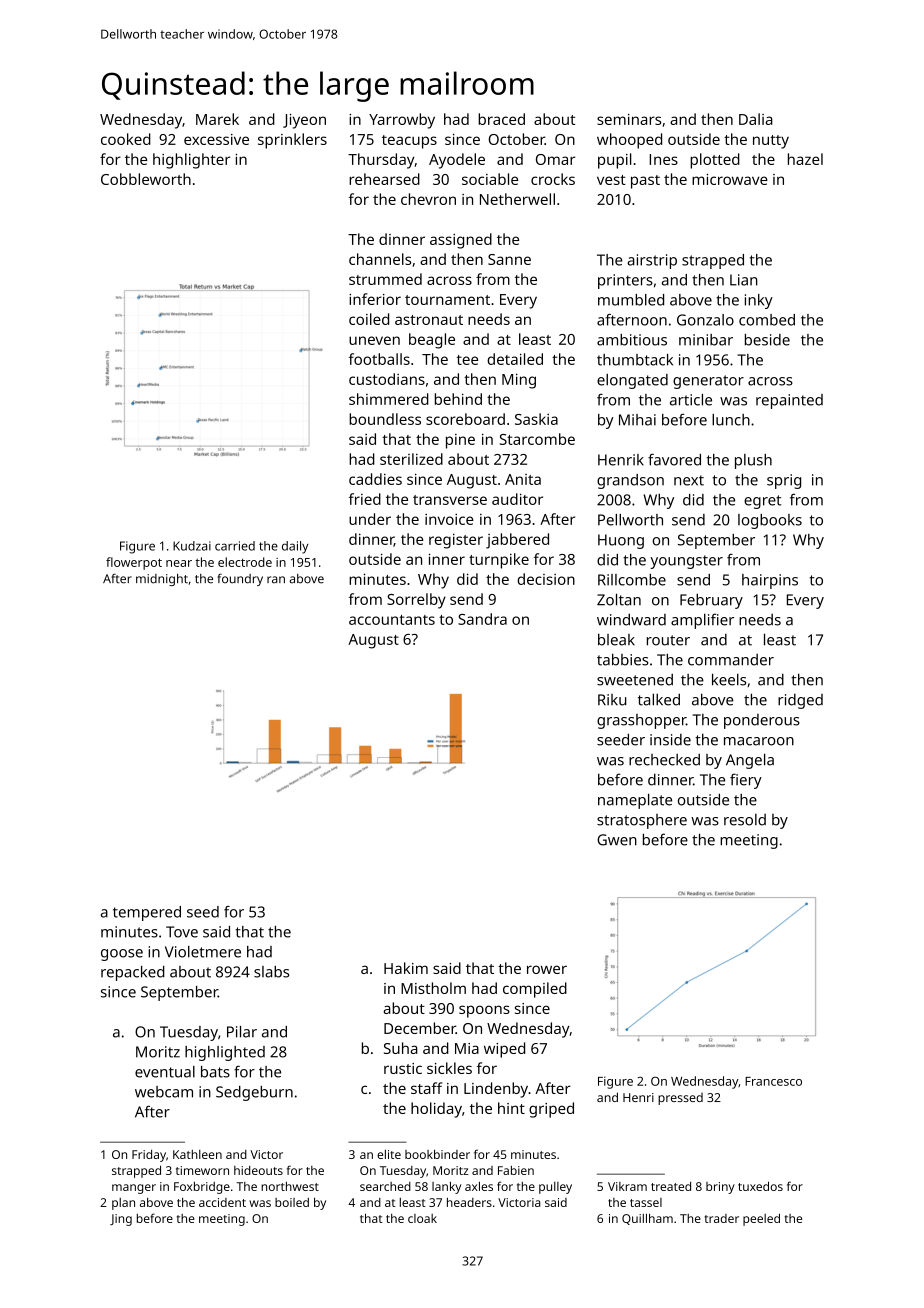 This screenshot has width=924, height=1308. What do you see at coordinates (133, 973) in the screenshot?
I see `repacked` at bounding box center [133, 973].
